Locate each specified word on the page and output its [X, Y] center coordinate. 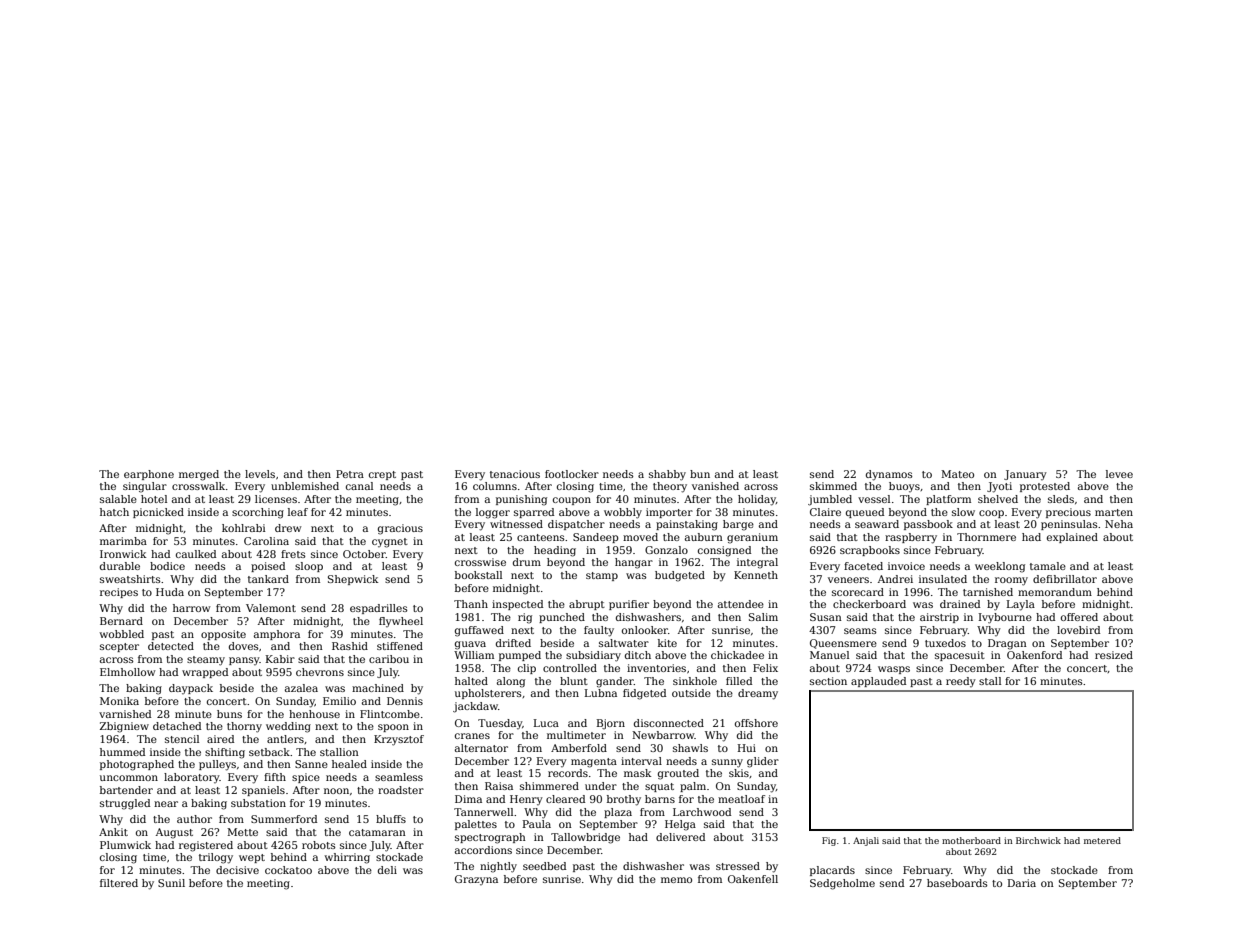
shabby [667, 475]
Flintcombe [390, 714]
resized [1114, 655]
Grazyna [476, 880]
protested [1045, 487]
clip [527, 669]
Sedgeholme [842, 884]
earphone [149, 475]
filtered [119, 883]
